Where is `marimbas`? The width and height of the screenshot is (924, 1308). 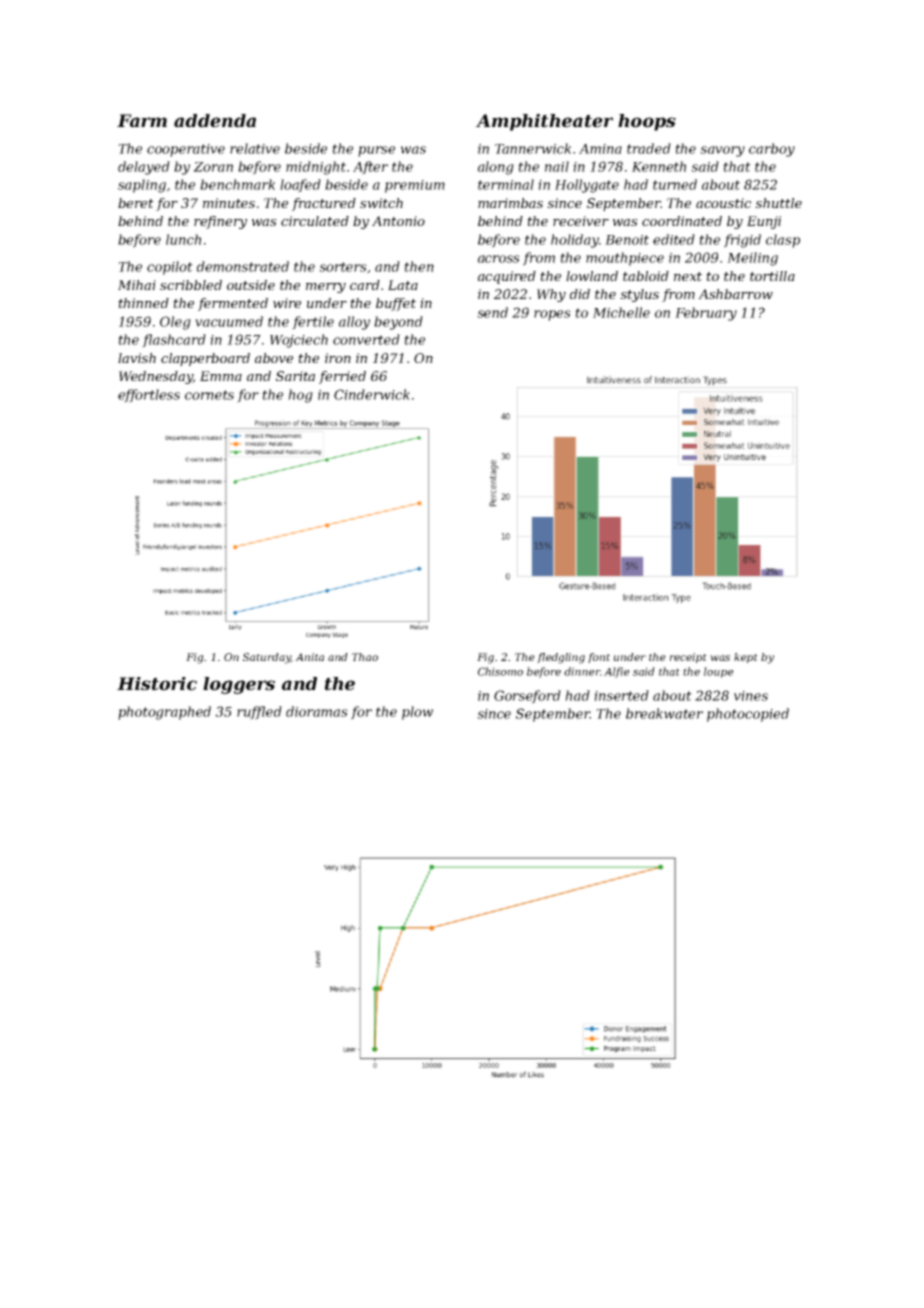 marimbas is located at coordinates (510, 203).
